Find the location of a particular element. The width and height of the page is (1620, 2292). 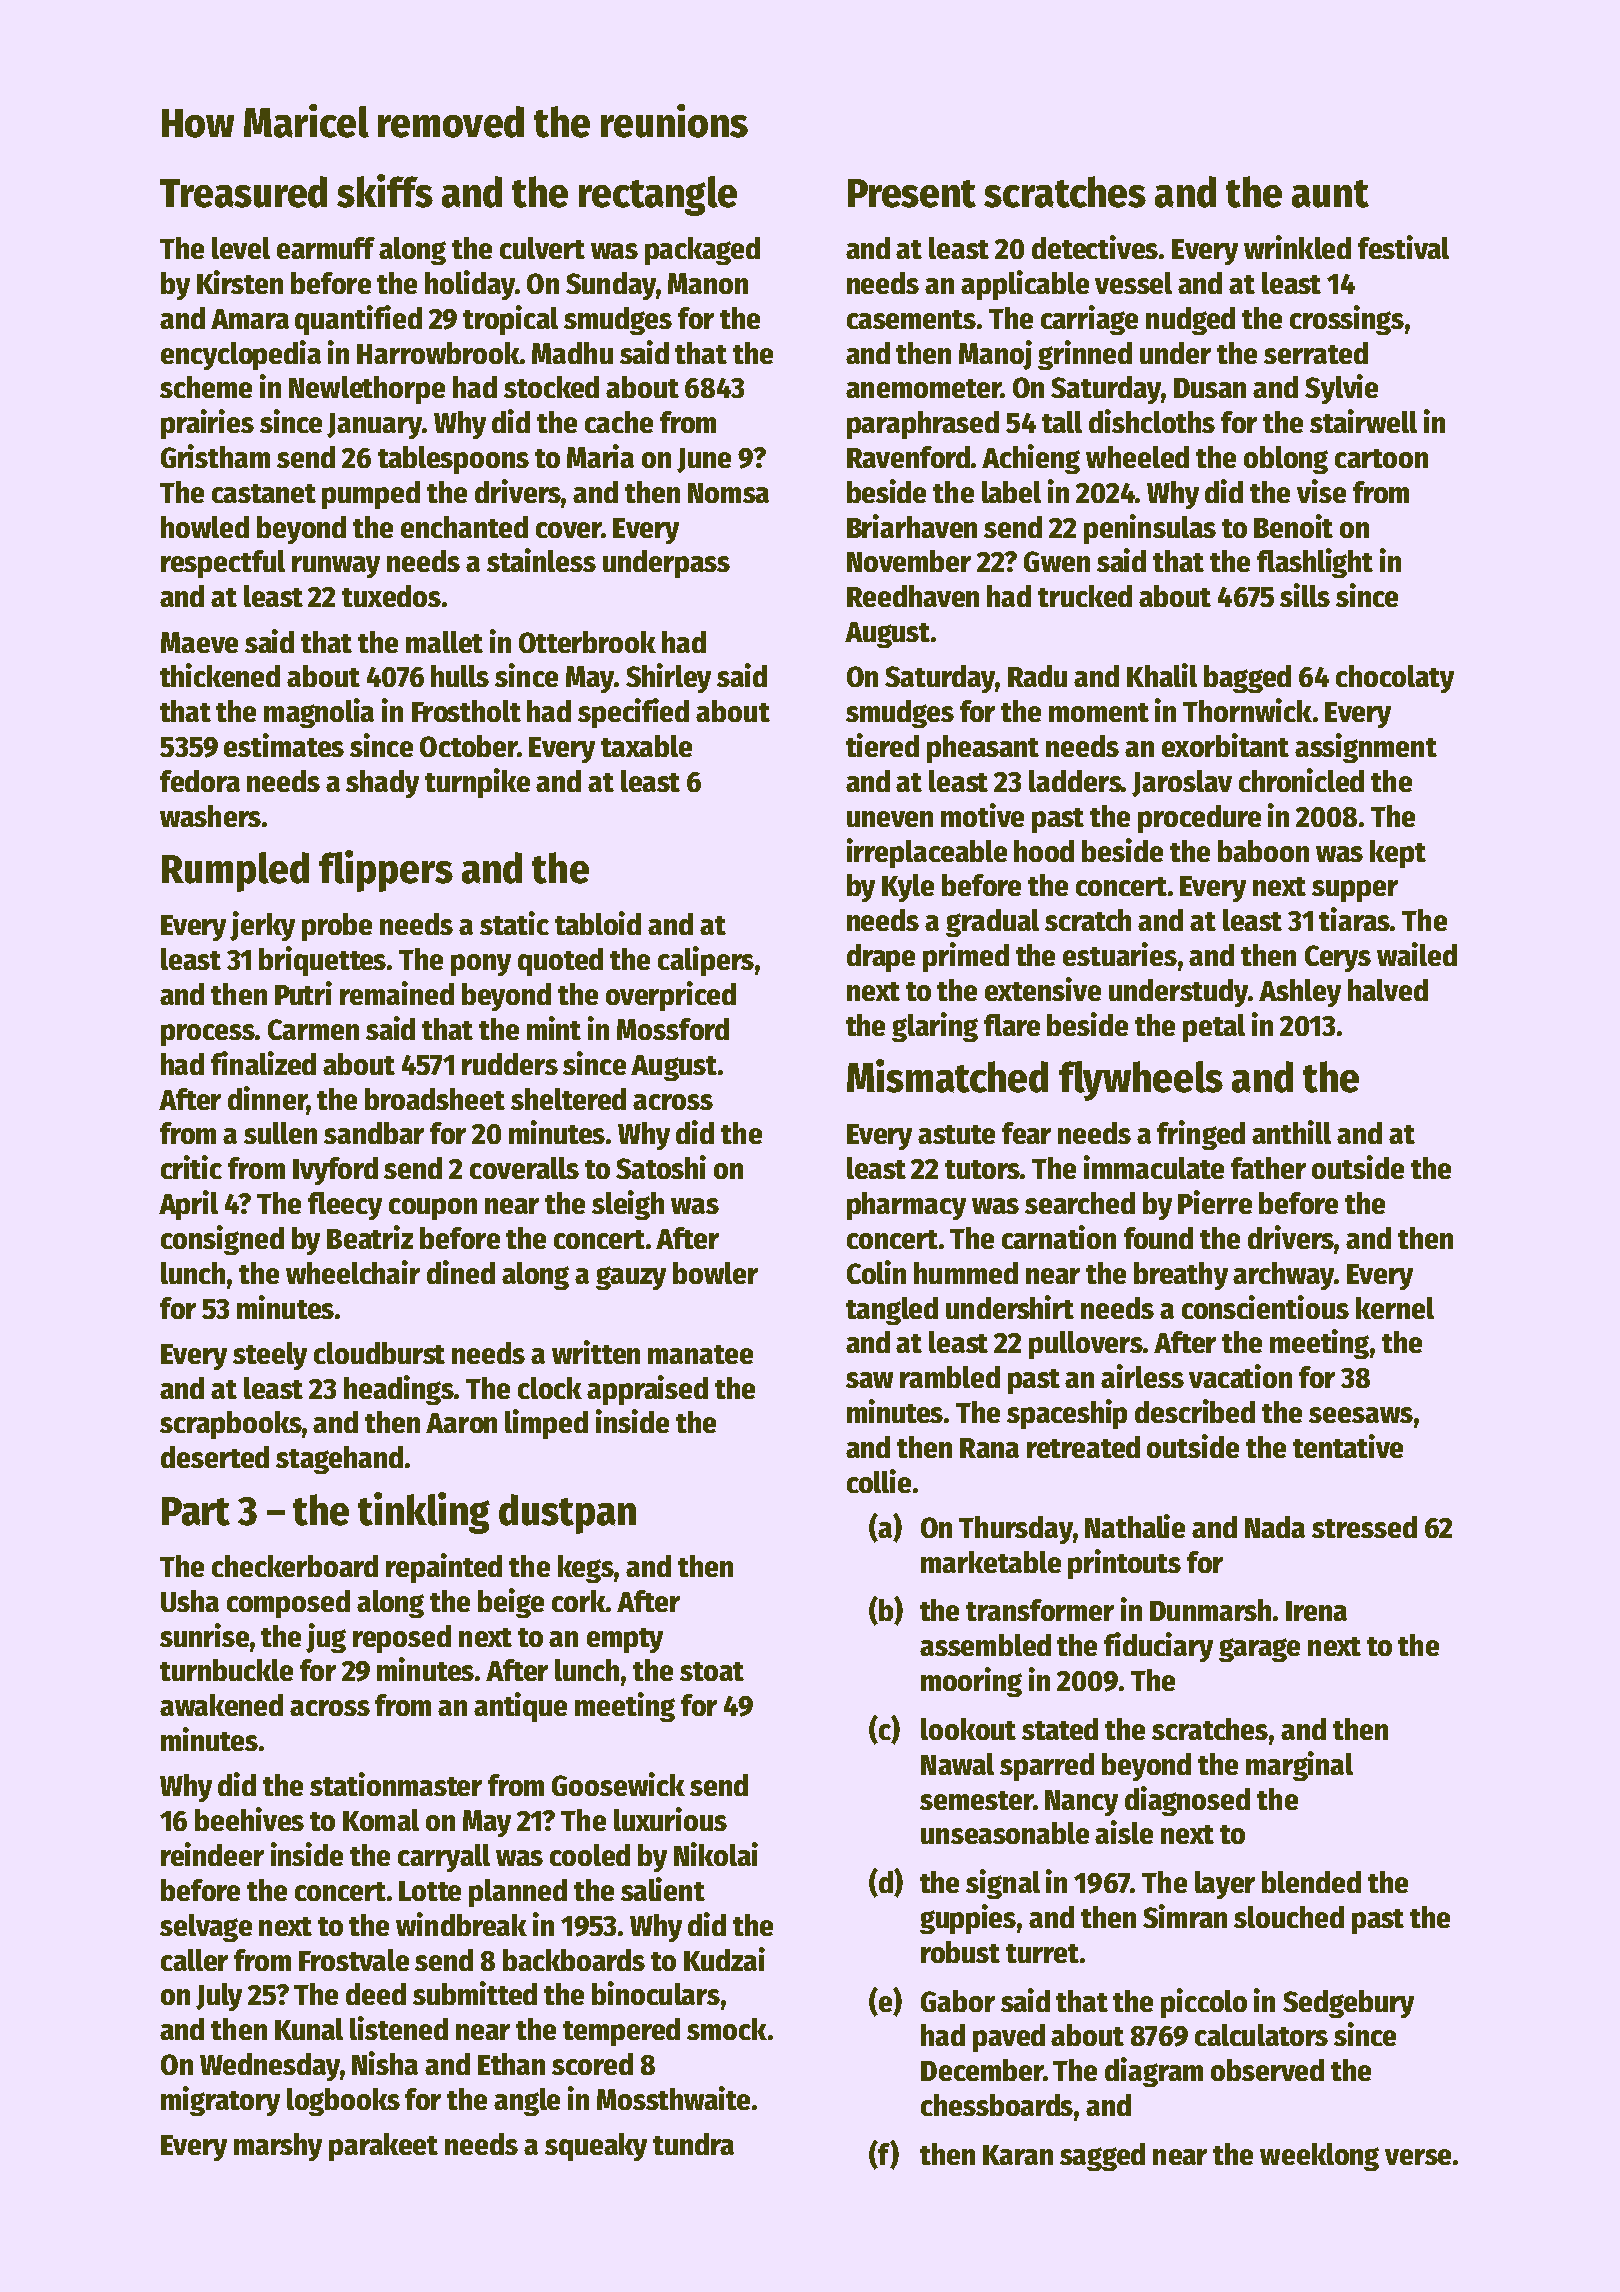

kegs is located at coordinates (586, 1569).
